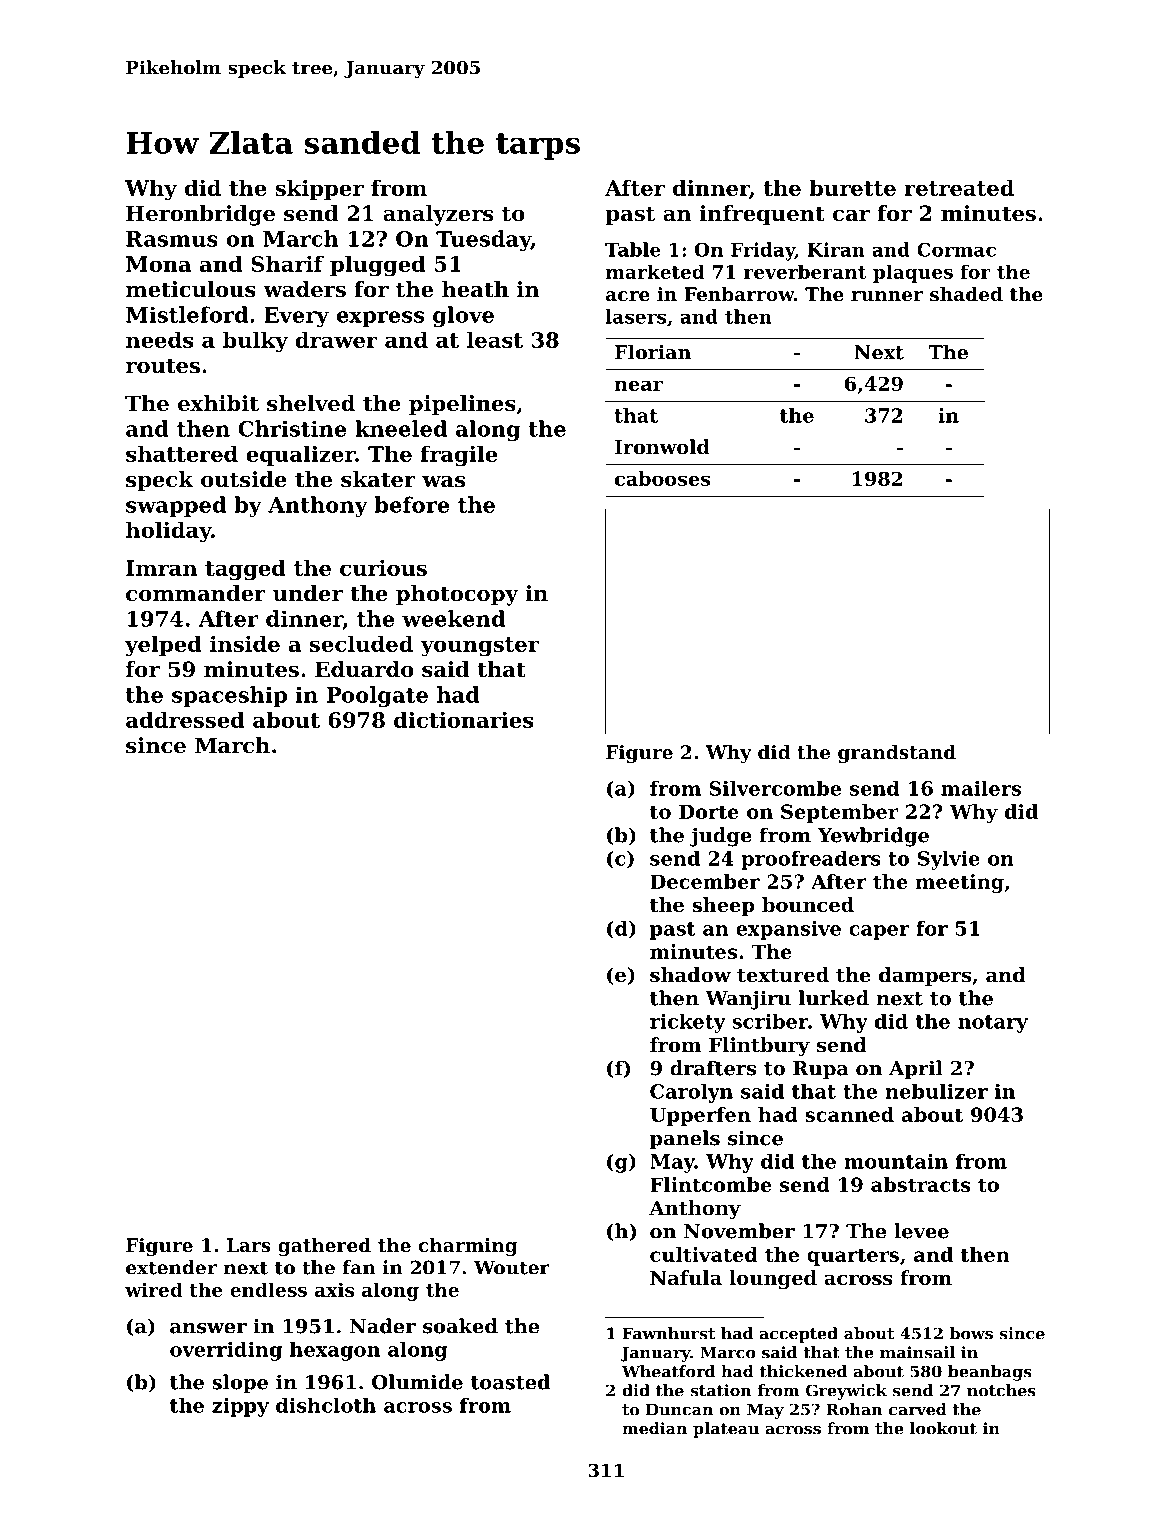  I want to click on dictionaries, so click(463, 719).
